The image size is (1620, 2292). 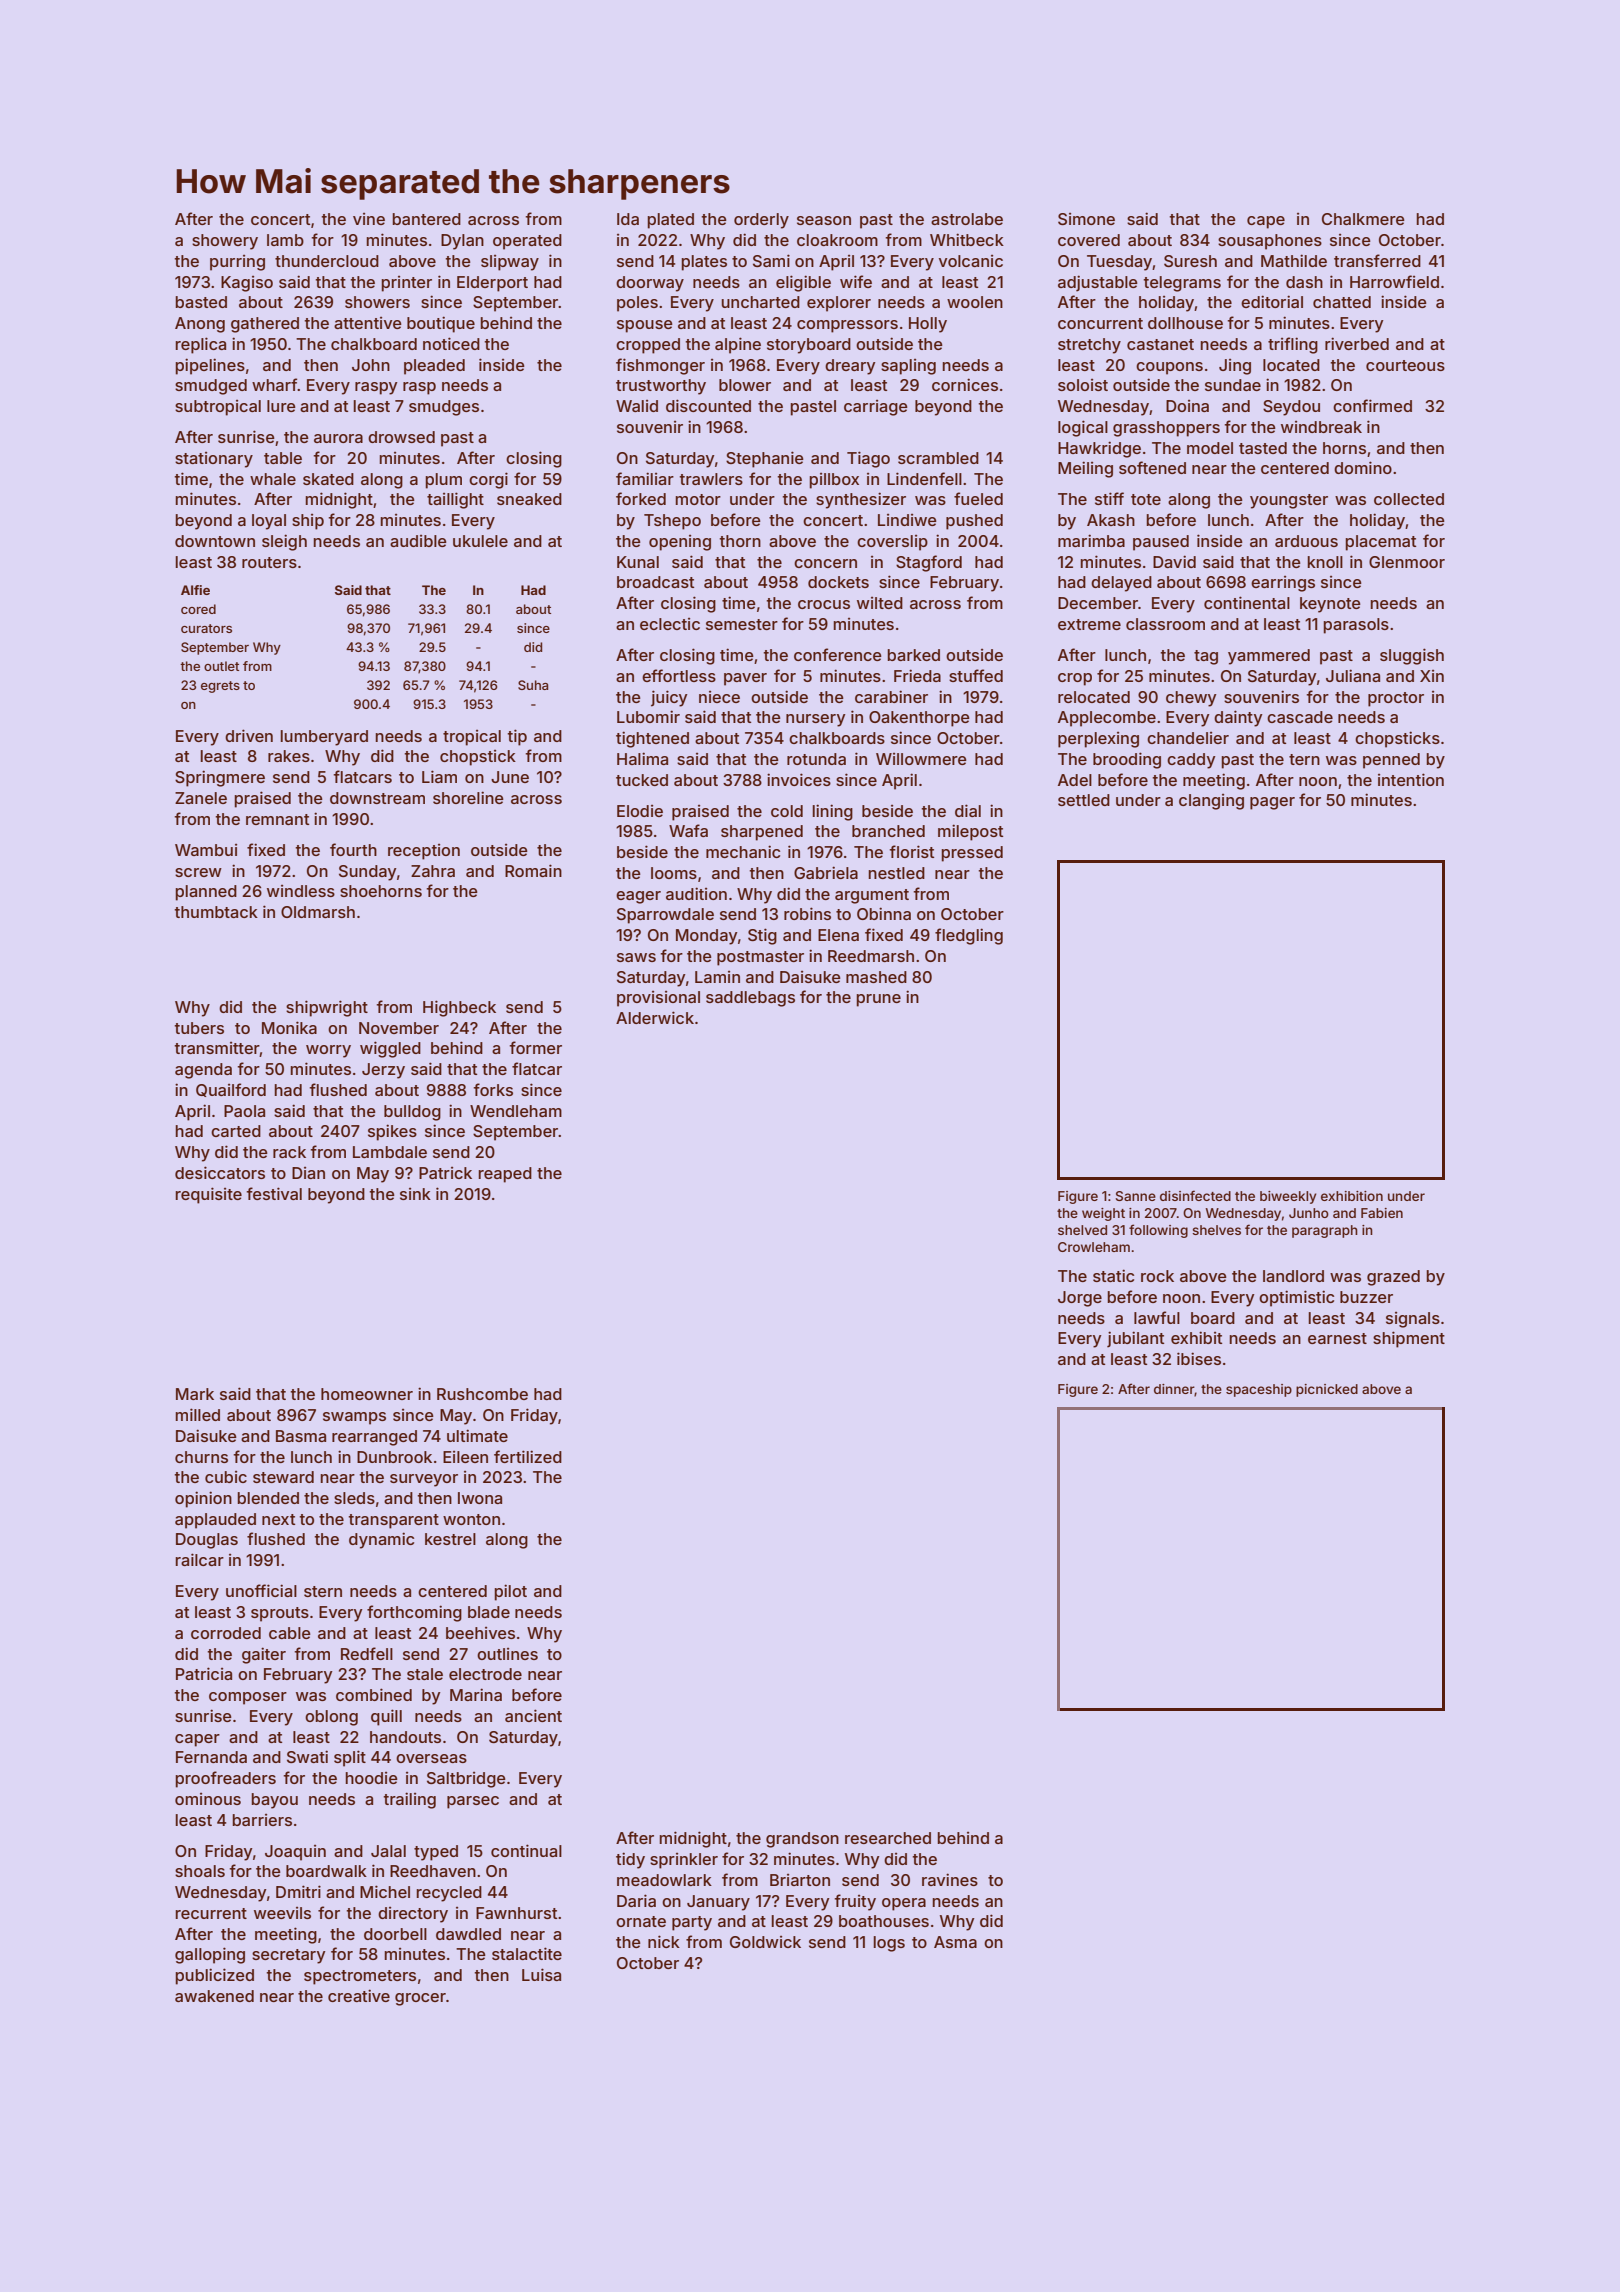 I want to click on Chalkmere, so click(x=1363, y=219).
